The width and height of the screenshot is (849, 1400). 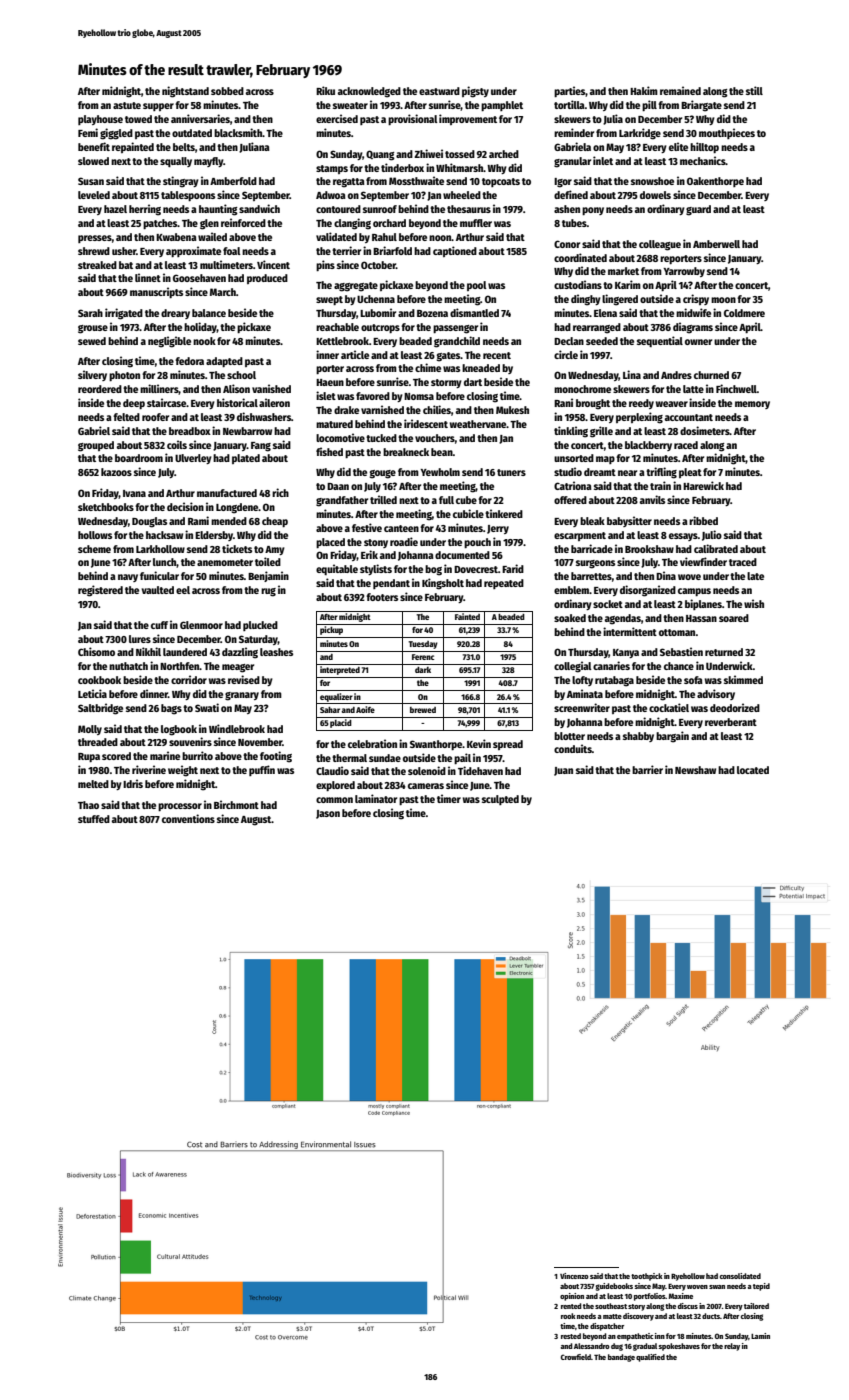 What do you see at coordinates (94, 819) in the screenshot?
I see `stuffed` at bounding box center [94, 819].
